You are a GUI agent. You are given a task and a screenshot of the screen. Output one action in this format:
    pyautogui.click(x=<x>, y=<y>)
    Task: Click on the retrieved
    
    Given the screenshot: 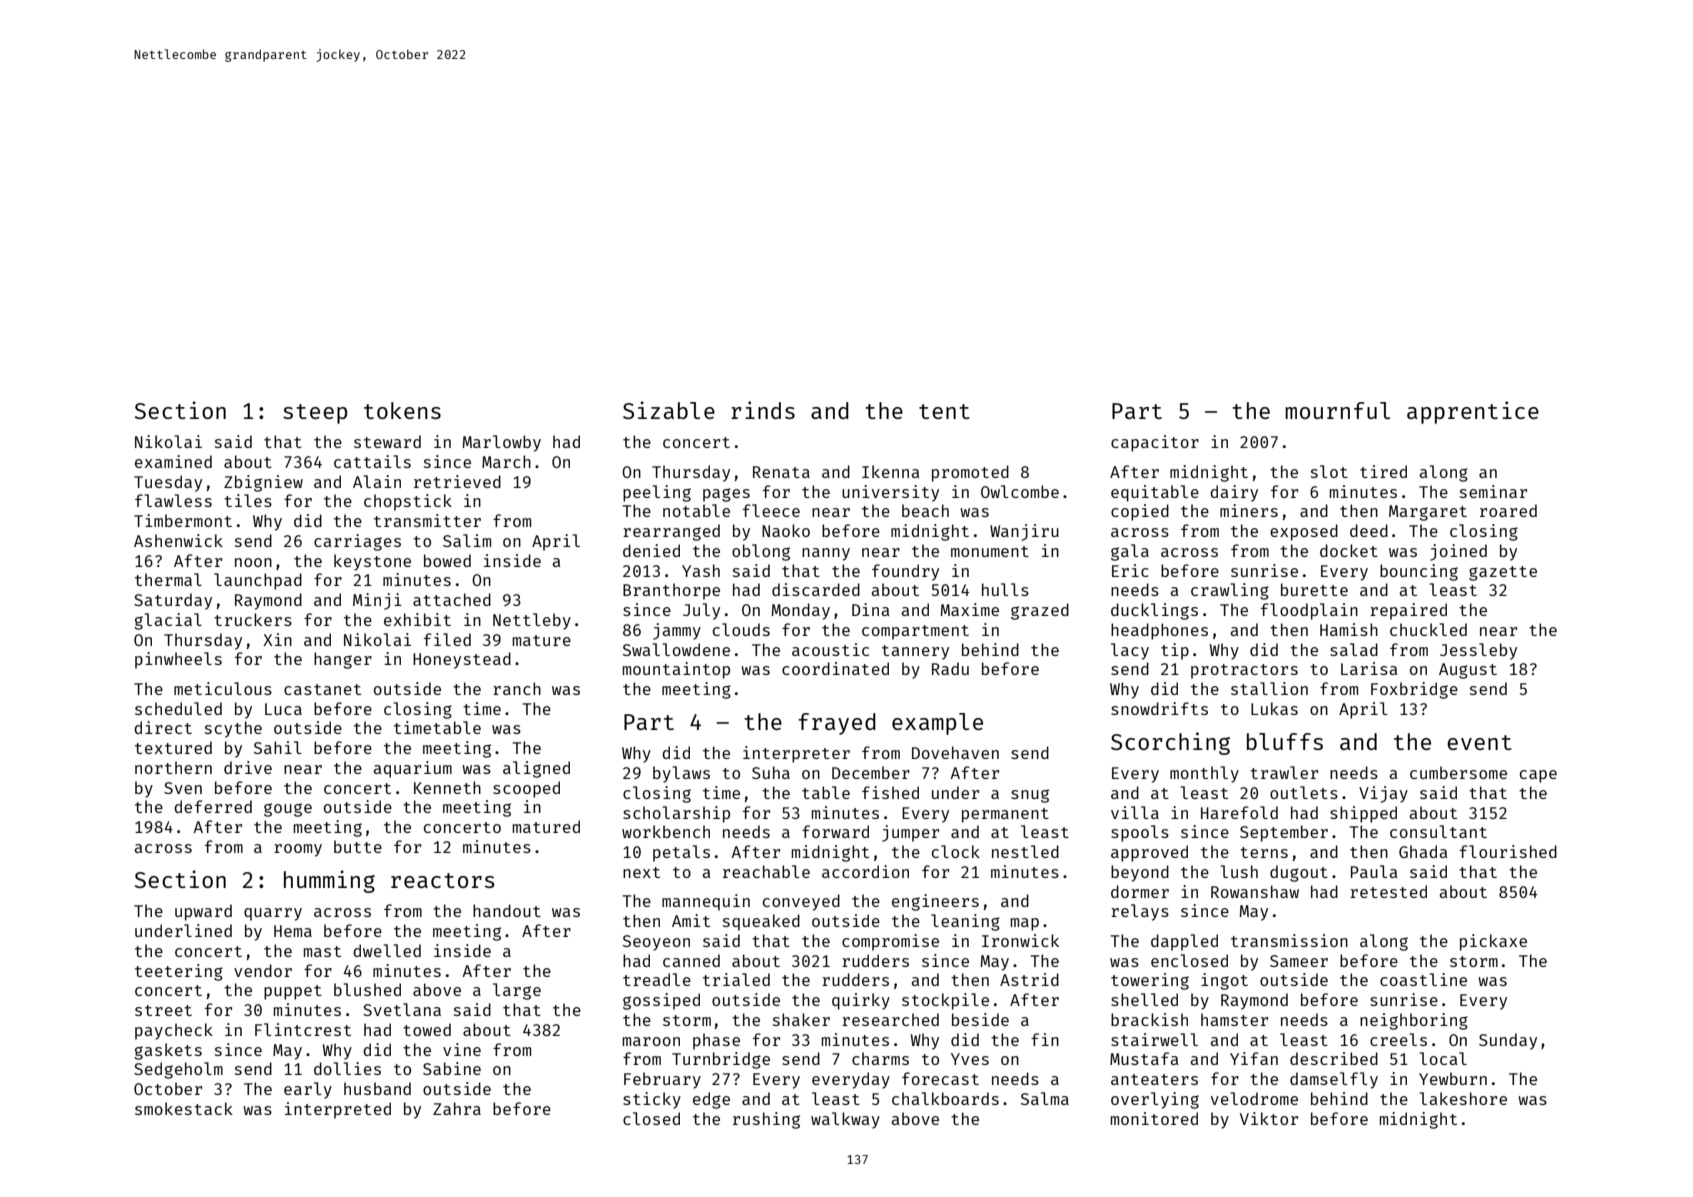 What is the action you would take?
    pyautogui.click(x=457, y=481)
